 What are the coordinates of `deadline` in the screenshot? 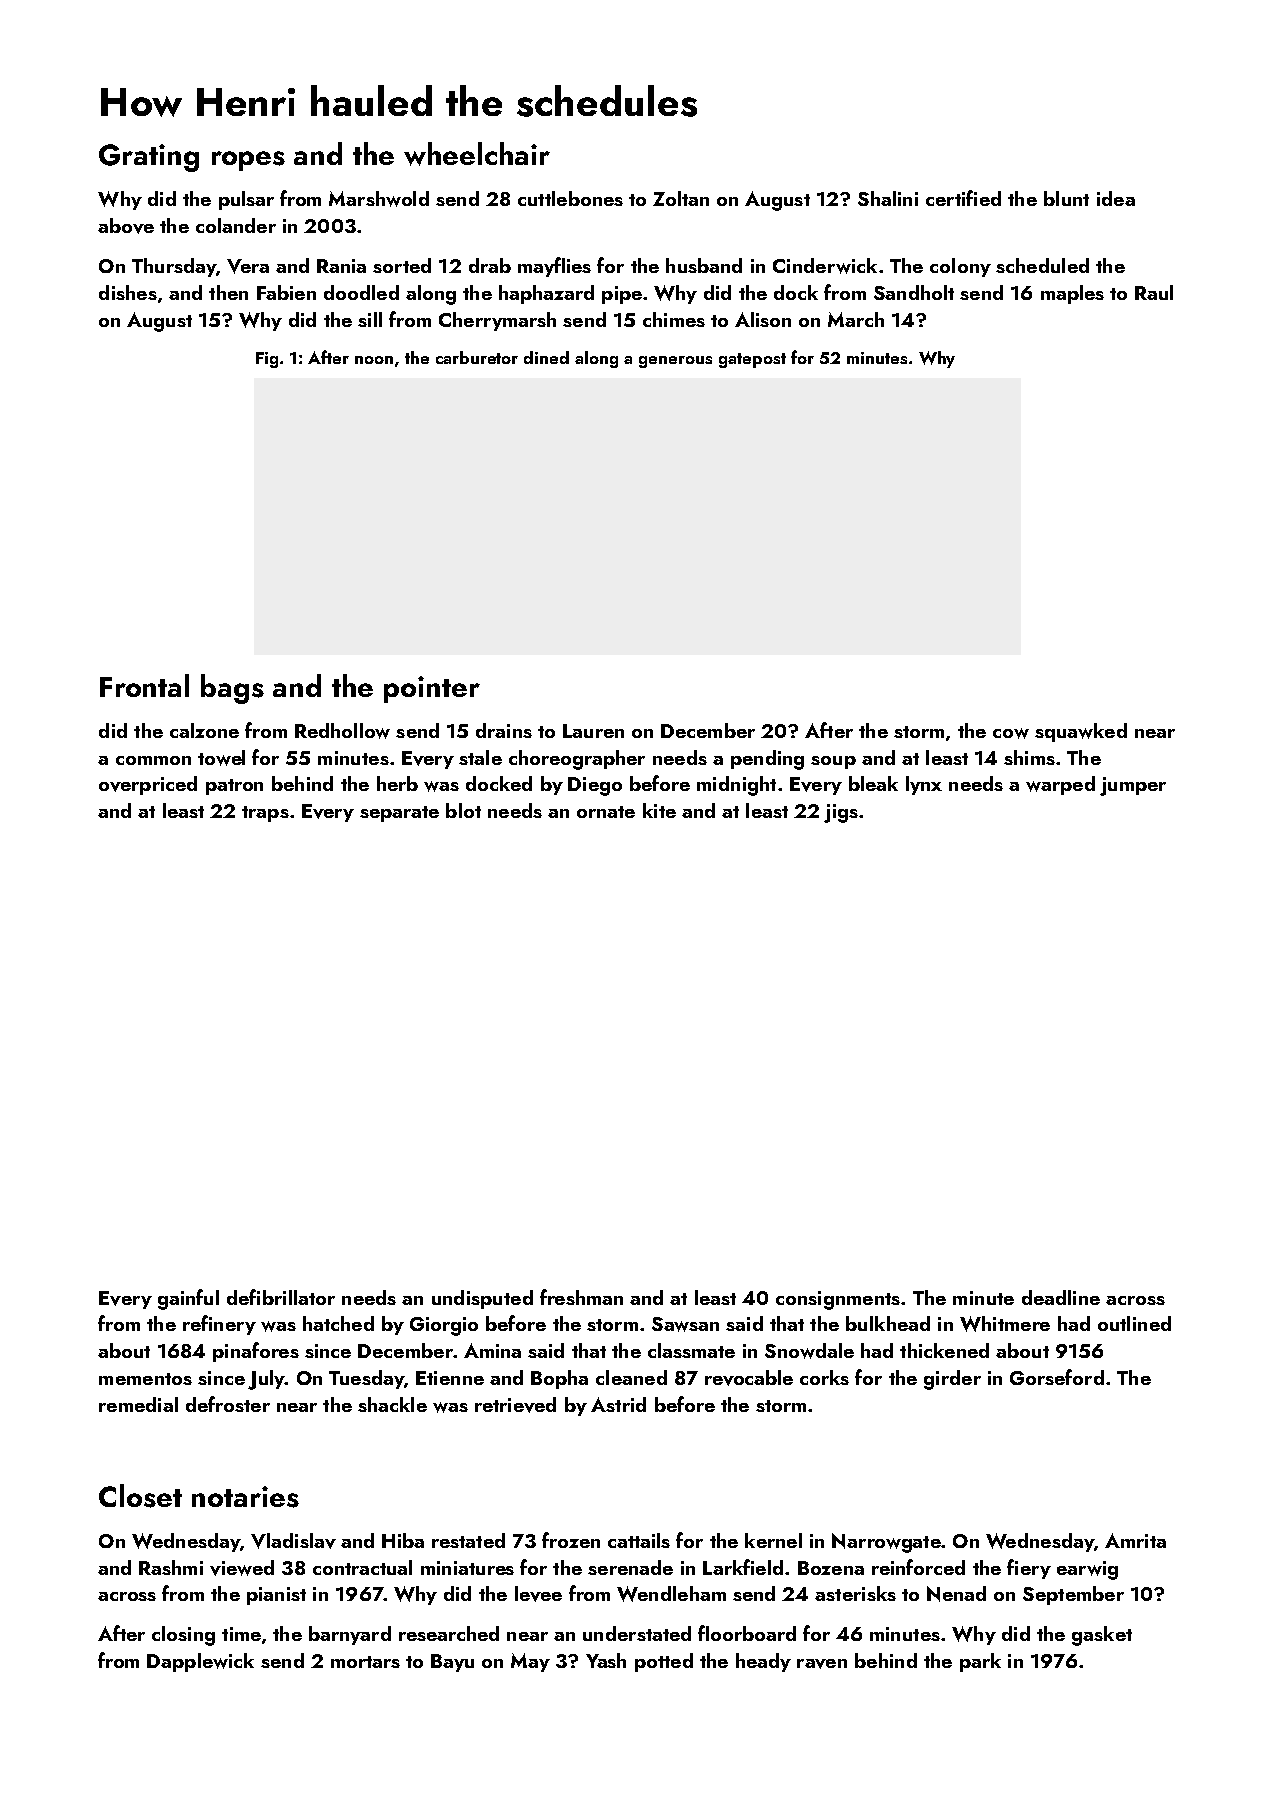 It's located at (1061, 1297).
